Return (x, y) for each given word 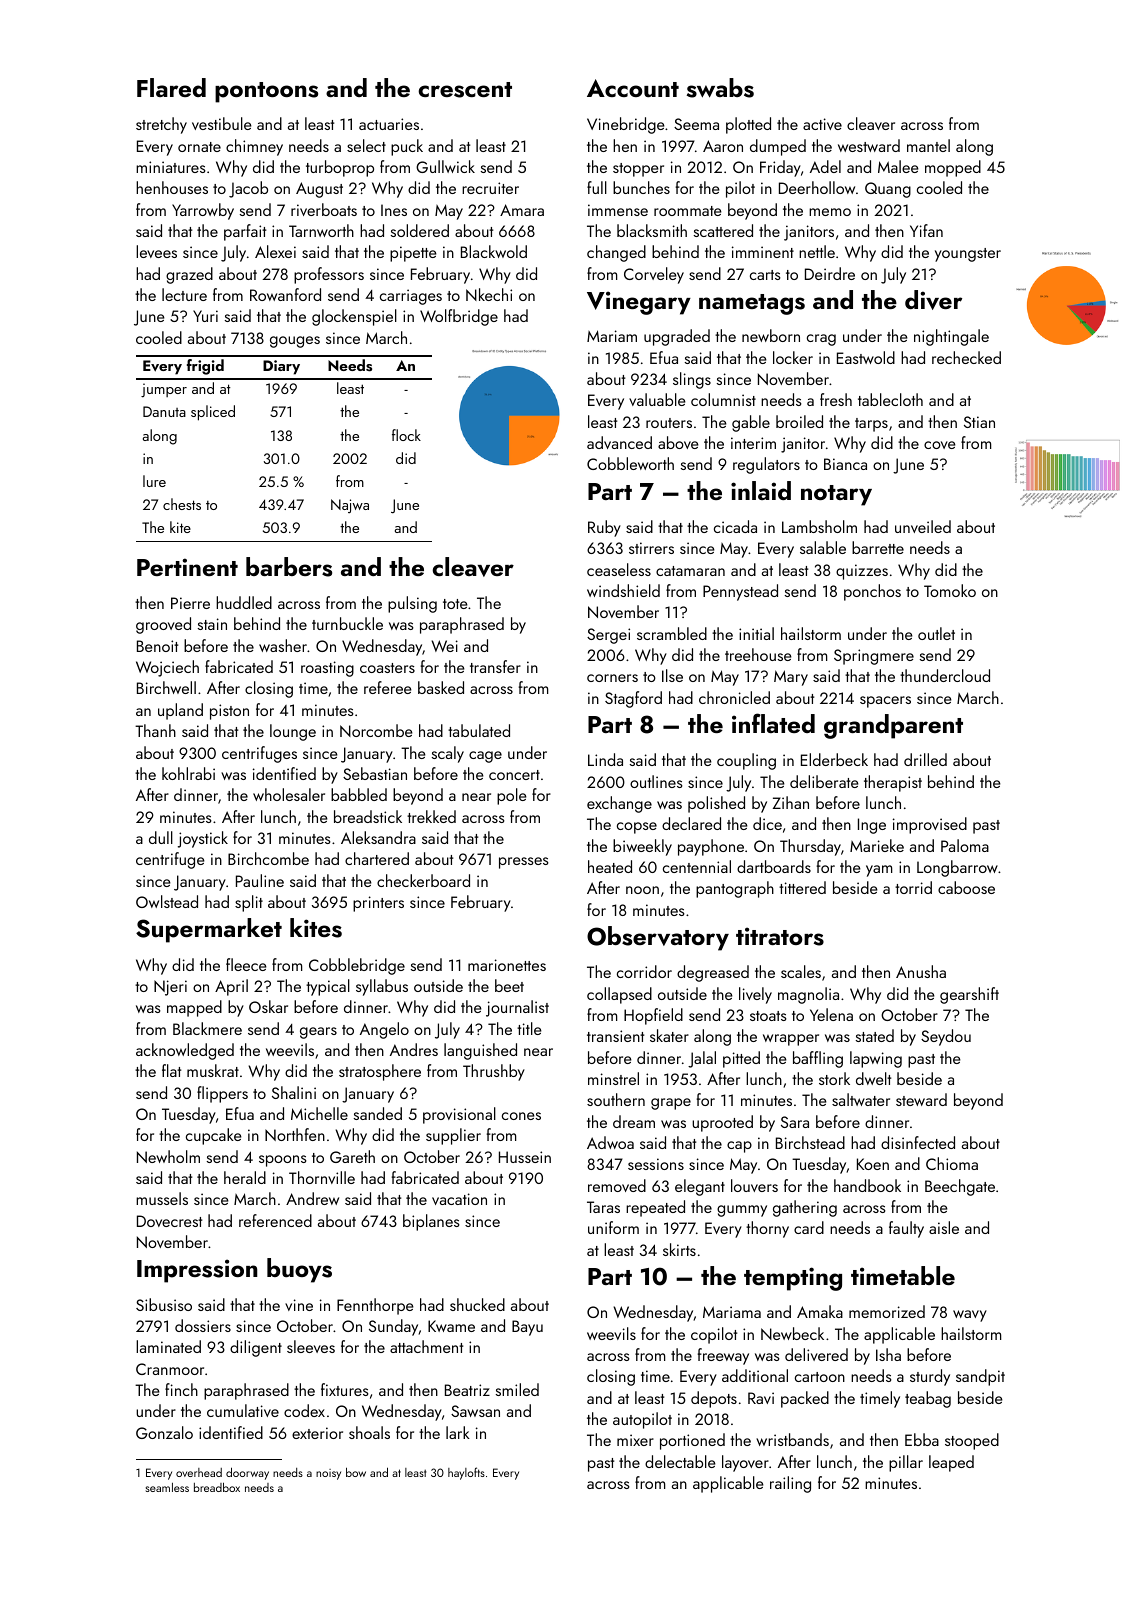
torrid (913, 887)
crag (821, 340)
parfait (245, 232)
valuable (657, 399)
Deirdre (830, 273)
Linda (605, 759)
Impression (197, 1271)
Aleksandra (378, 837)
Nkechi (489, 294)
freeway (723, 1356)
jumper (164, 390)
